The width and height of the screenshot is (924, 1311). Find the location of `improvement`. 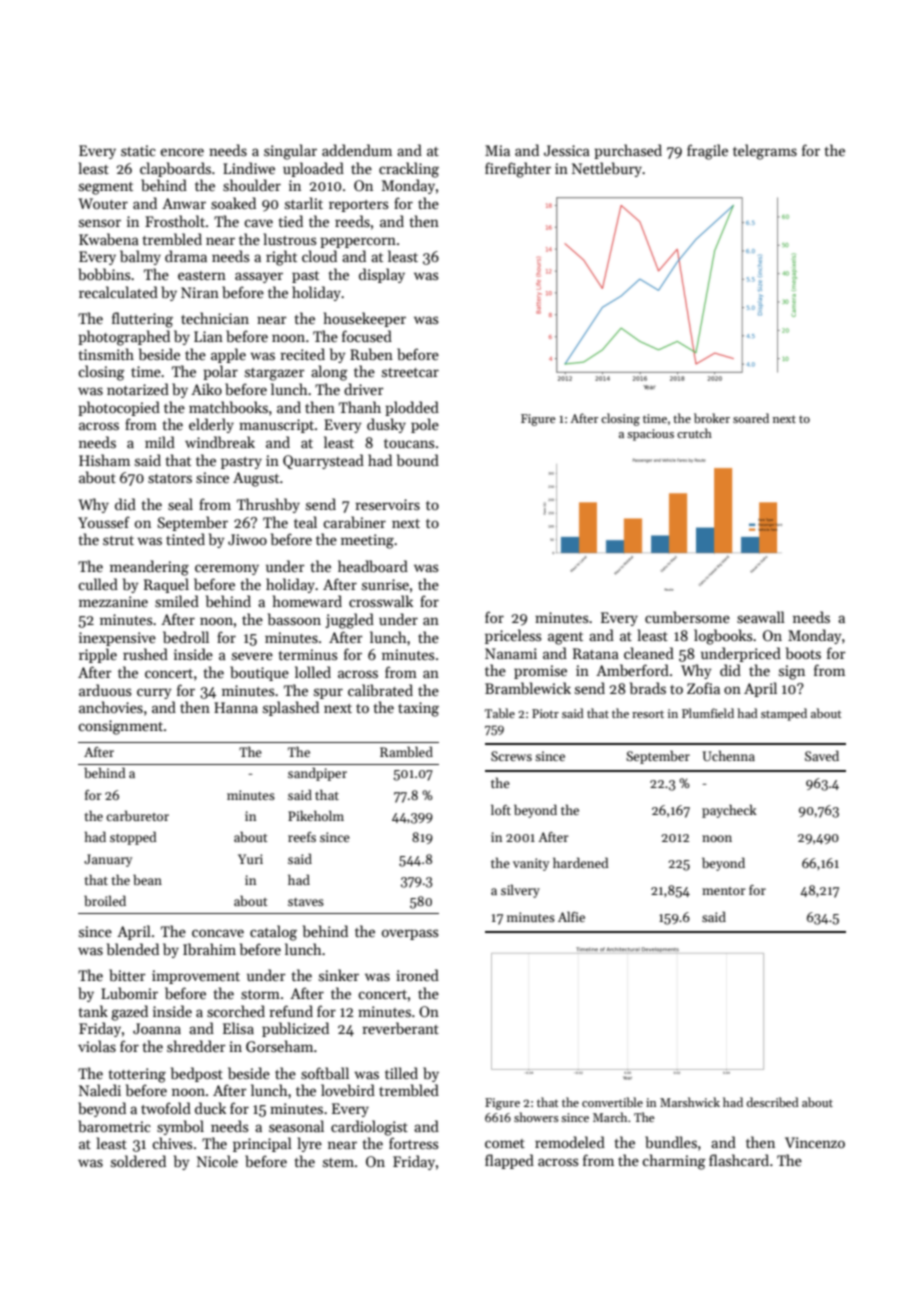

improvement is located at coordinates (196, 977).
